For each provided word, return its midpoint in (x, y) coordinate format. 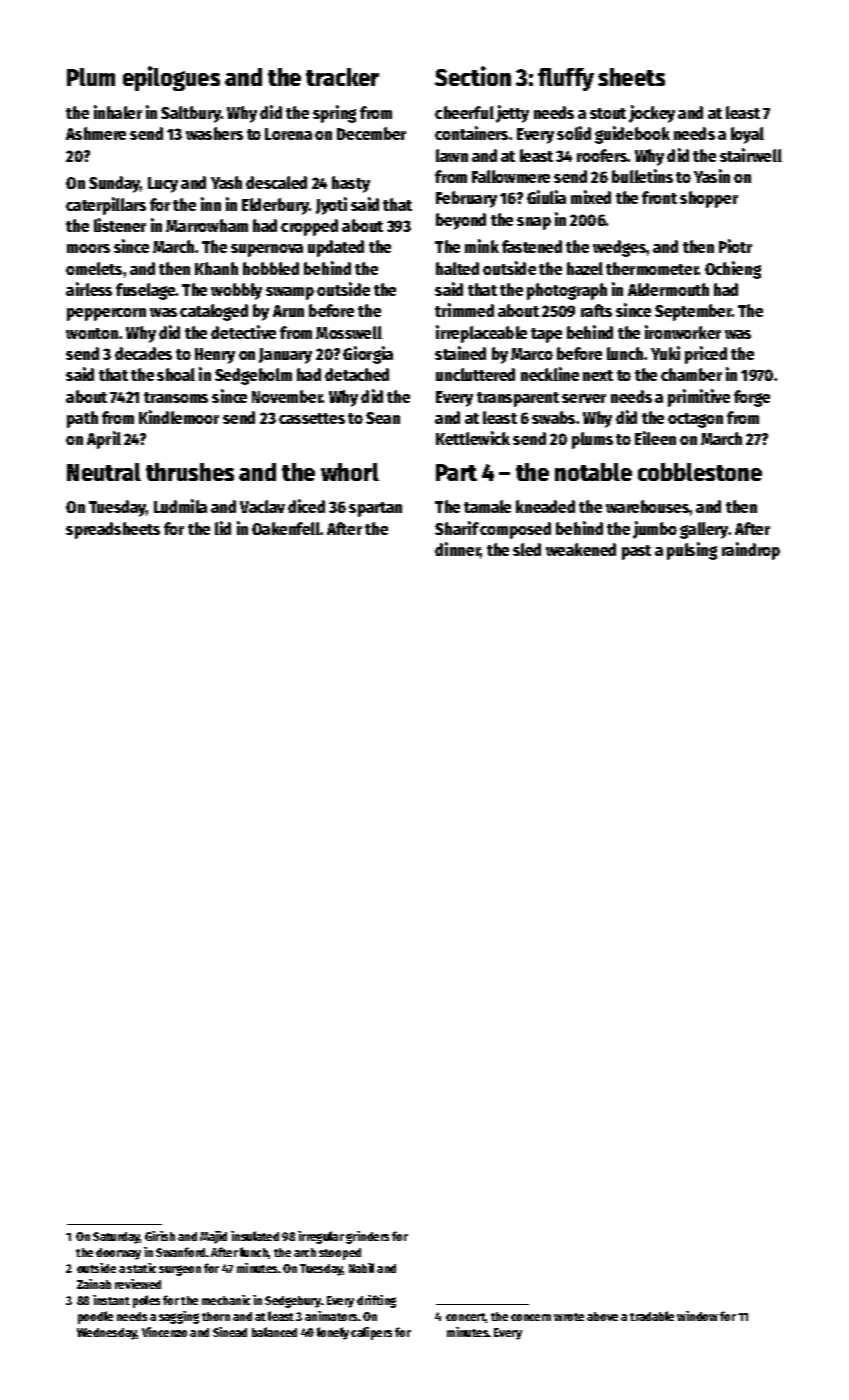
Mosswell (349, 332)
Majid (213, 1237)
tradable (652, 1316)
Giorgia (368, 355)
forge (752, 398)
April (104, 440)
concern (531, 1317)
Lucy (163, 185)
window (697, 1316)
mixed (591, 197)
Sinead (230, 1332)
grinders (367, 1237)
